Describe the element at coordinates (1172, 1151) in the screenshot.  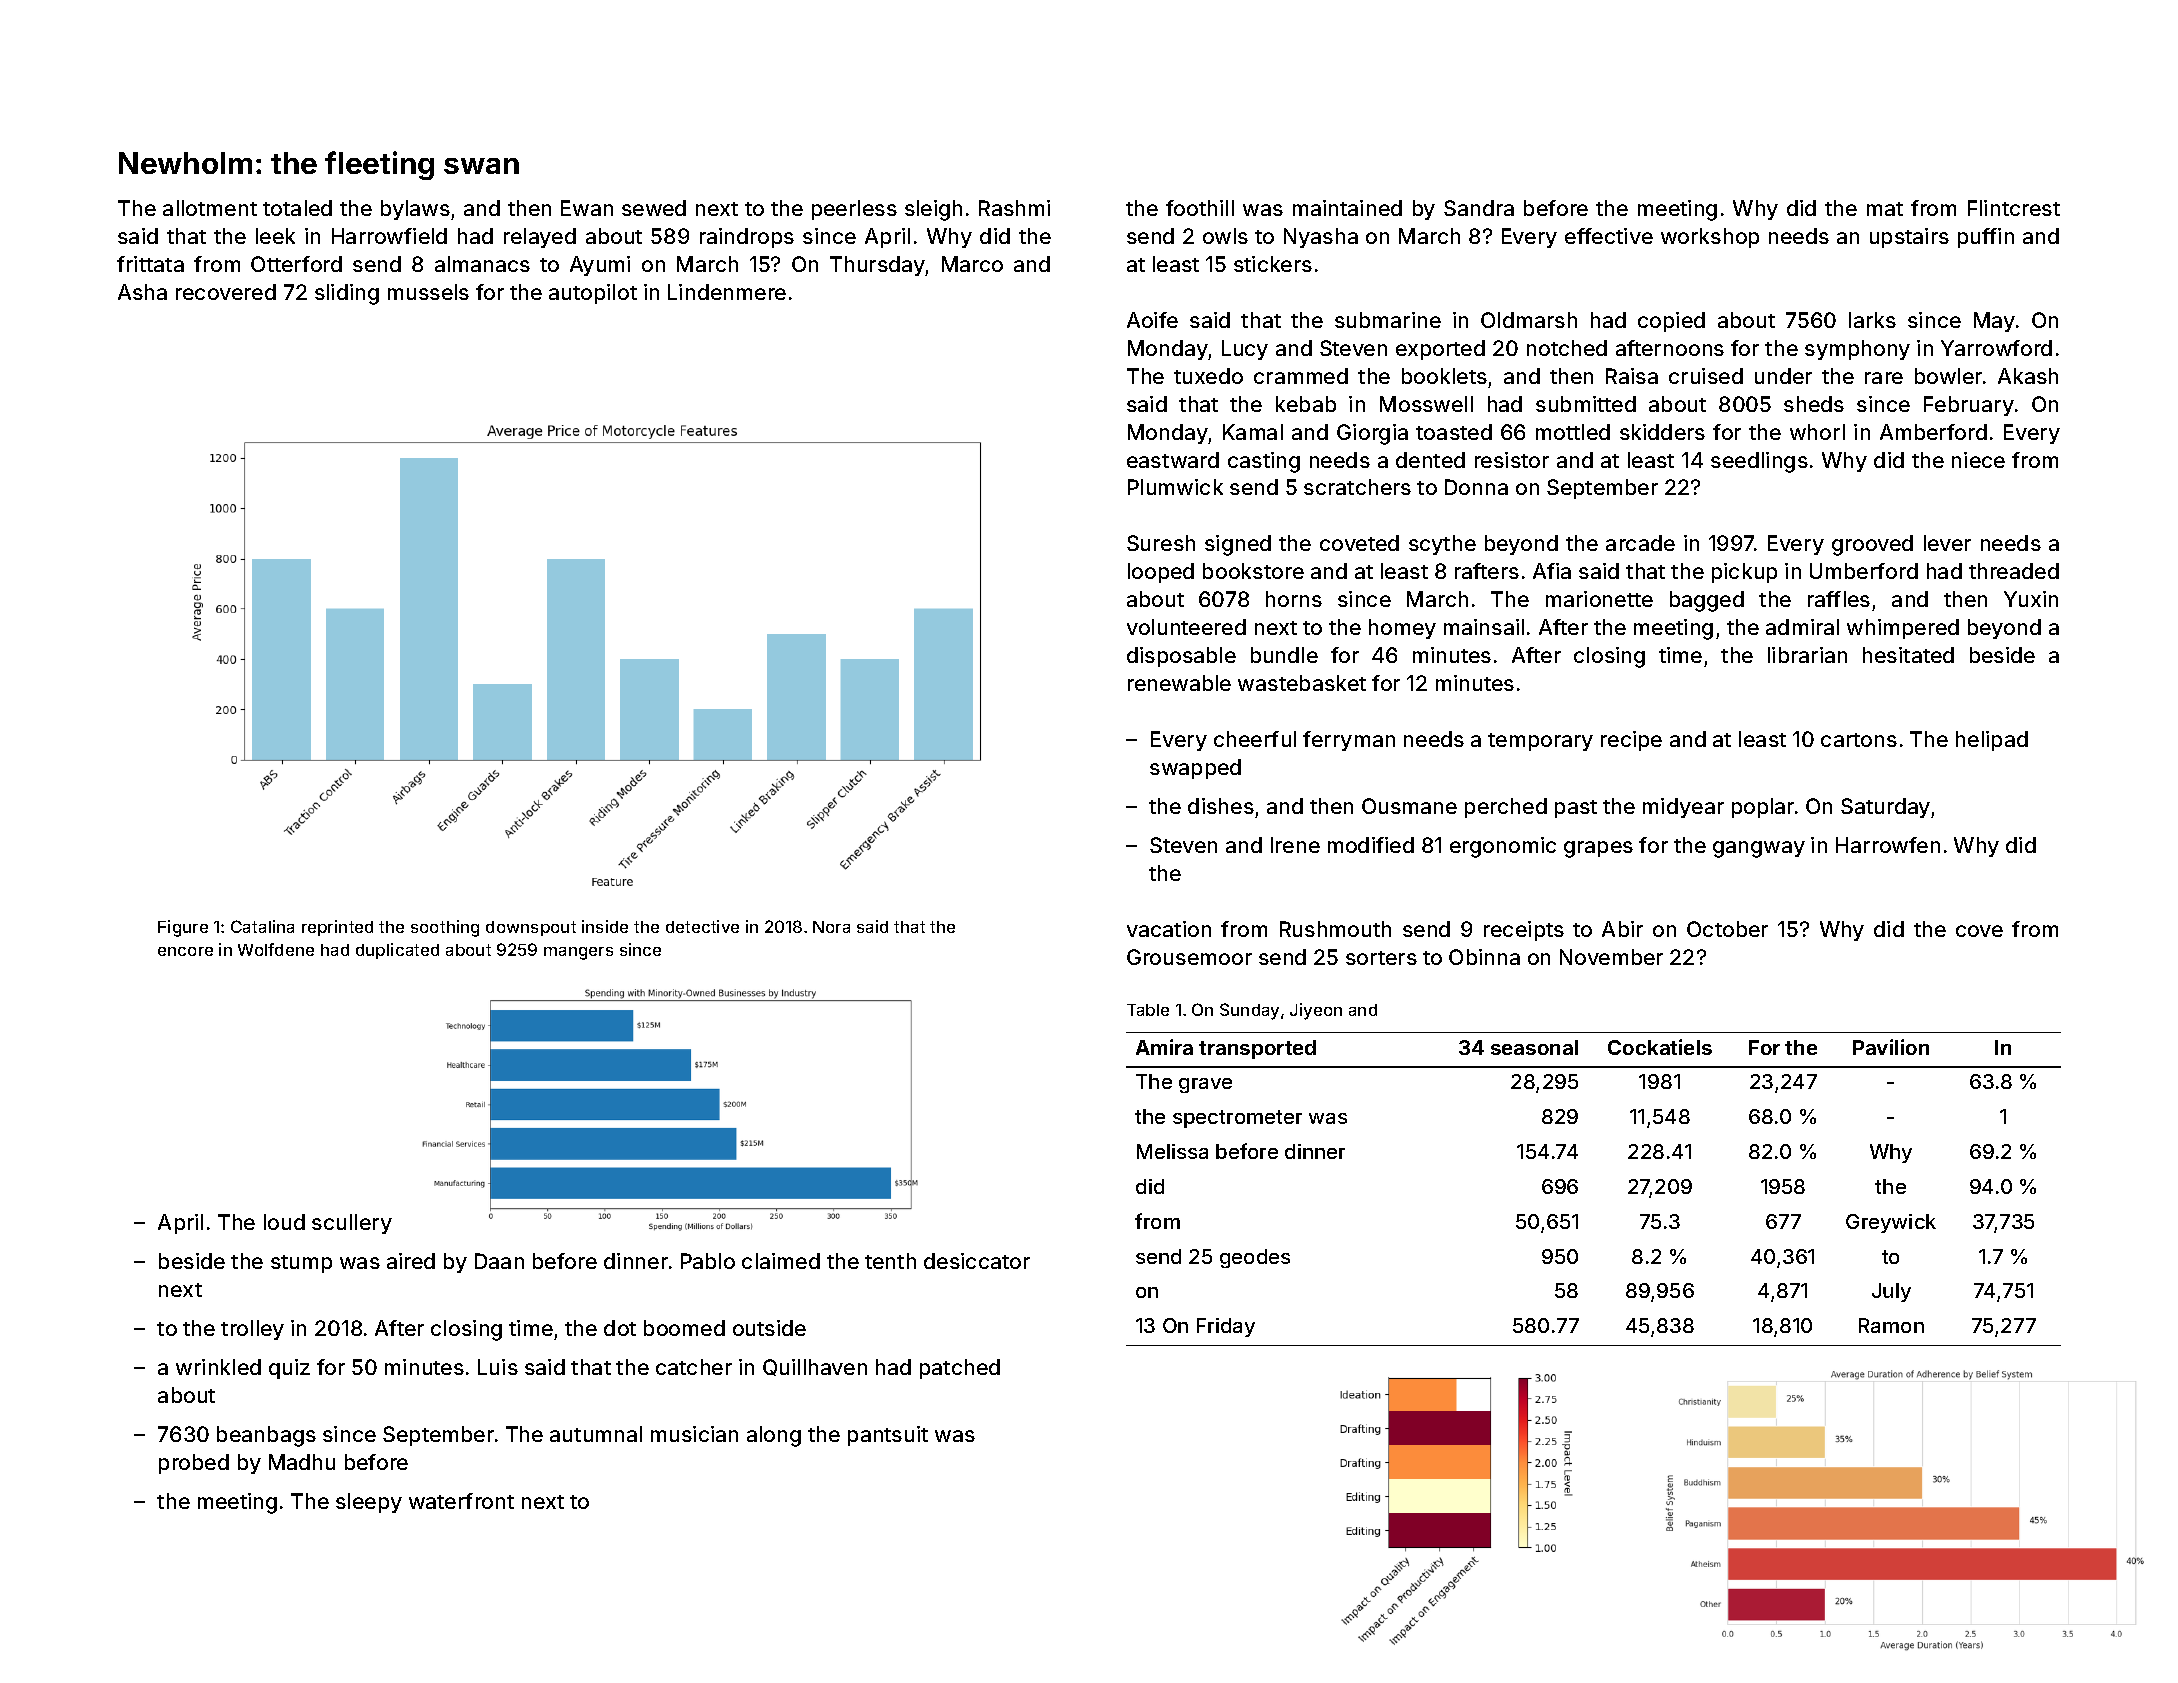
I see `Melissa` at that location.
